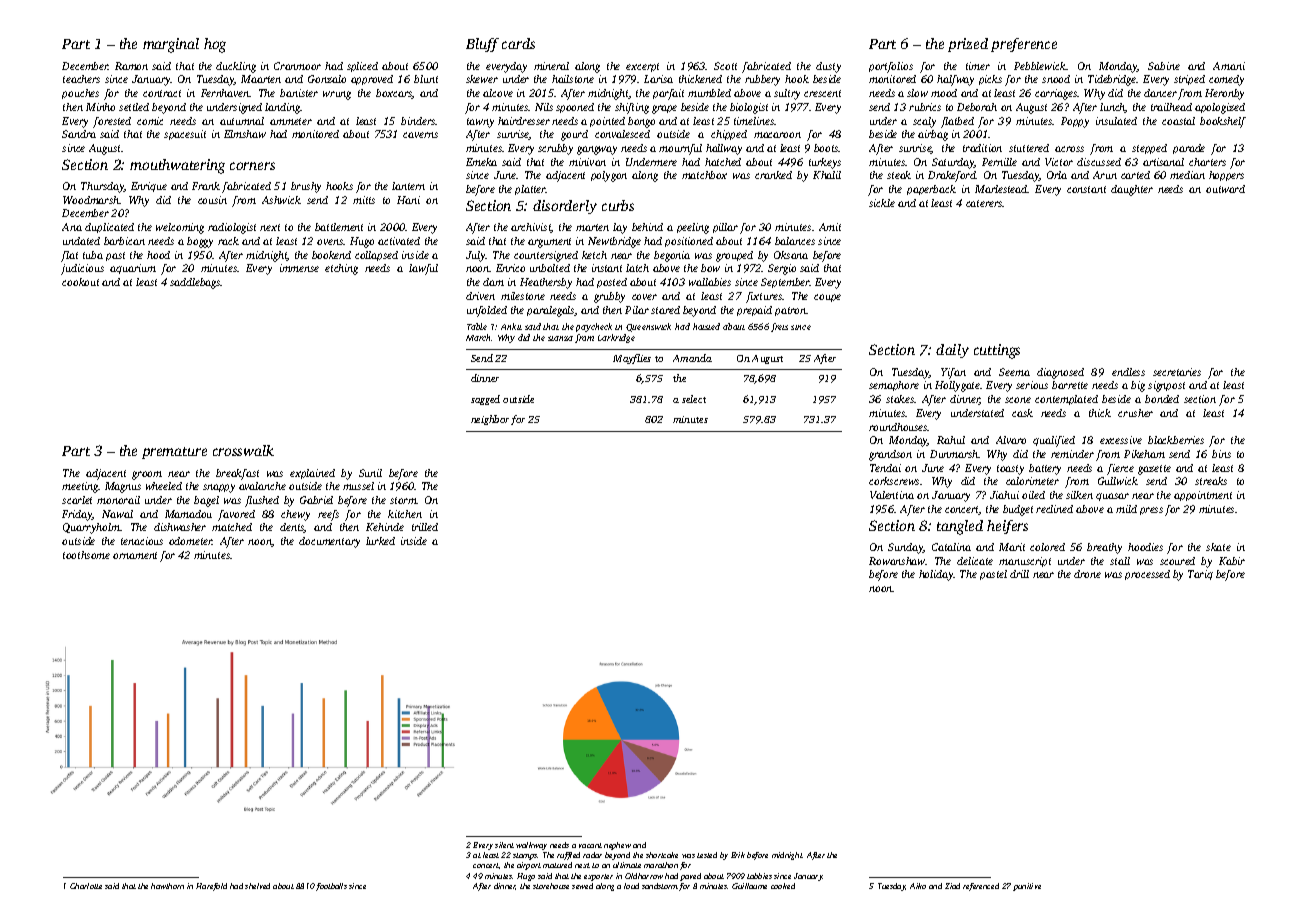 Image resolution: width=1308 pixels, height=924 pixels. What do you see at coordinates (331, 887) in the document?
I see `footballs` at bounding box center [331, 887].
